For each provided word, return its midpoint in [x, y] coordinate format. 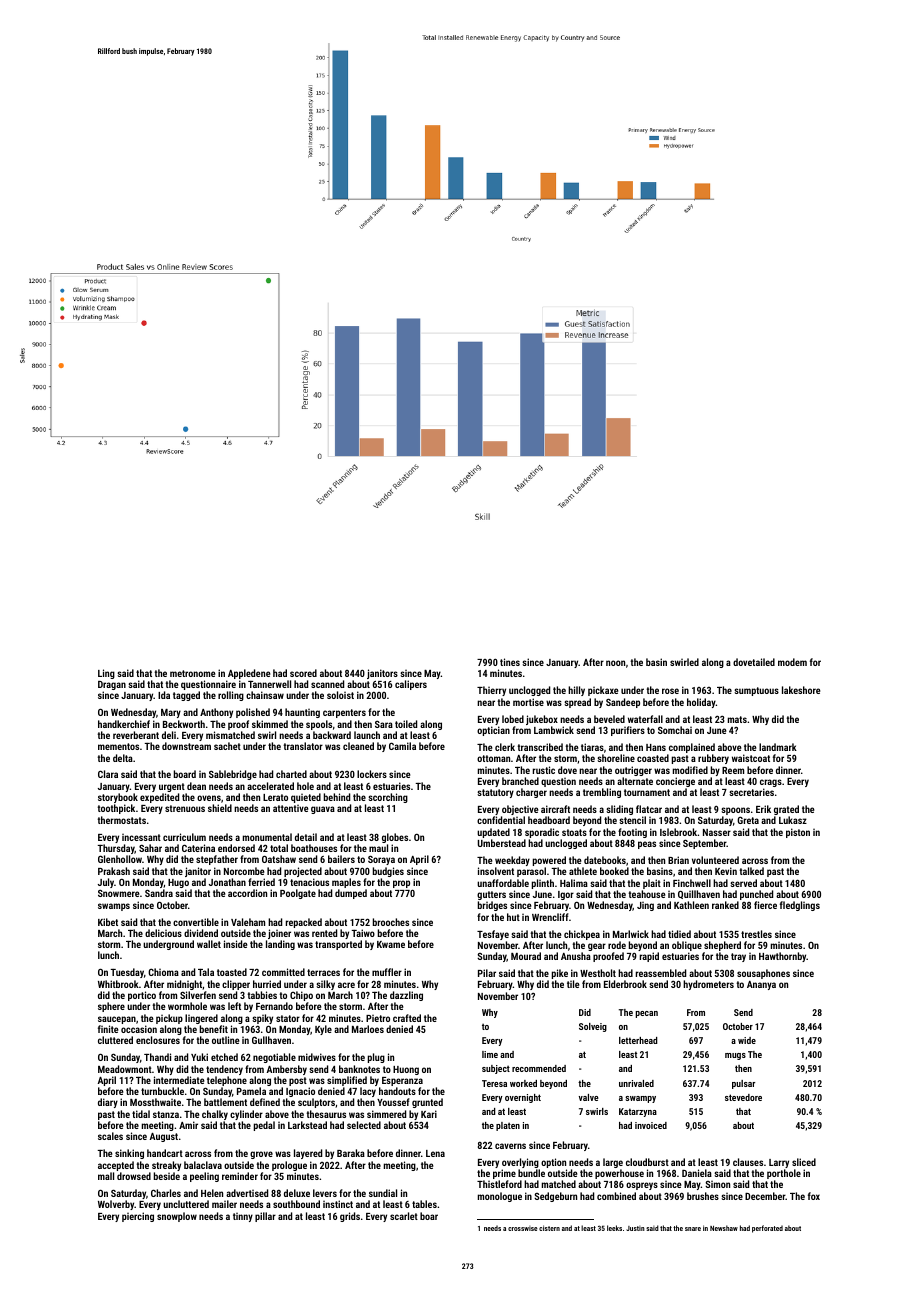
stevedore [743, 1097]
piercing [138, 1217]
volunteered [715, 860]
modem [792, 662]
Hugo [178, 883]
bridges [492, 906]
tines [510, 662]
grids [350, 1217]
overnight [523, 1098]
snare [693, 1229]
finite [108, 1029]
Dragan [112, 685]
